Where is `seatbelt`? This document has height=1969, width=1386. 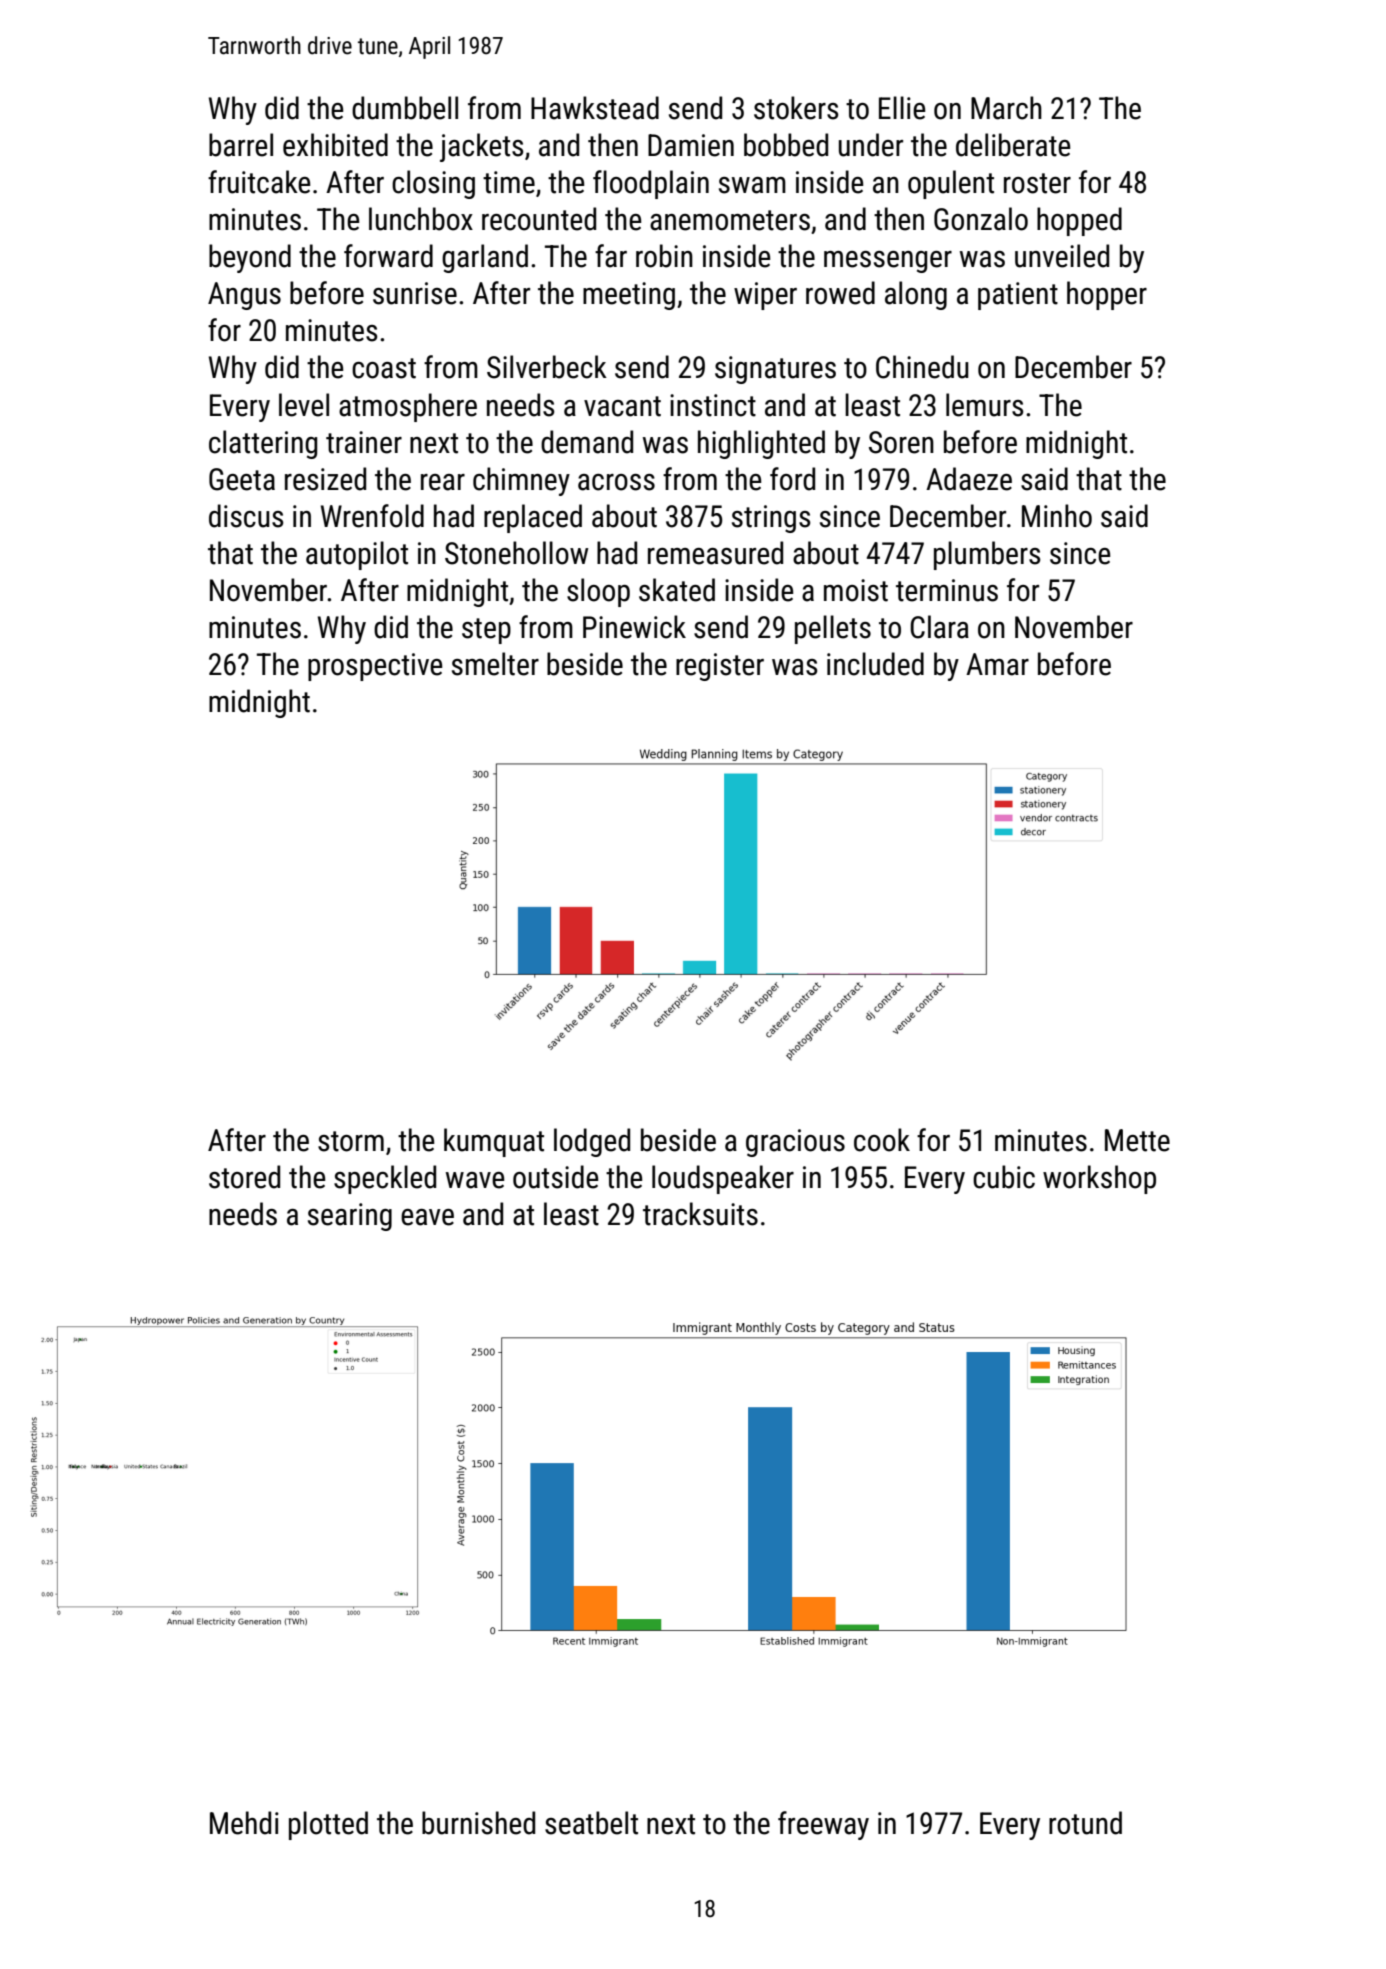
seatbelt is located at coordinates (591, 1823).
